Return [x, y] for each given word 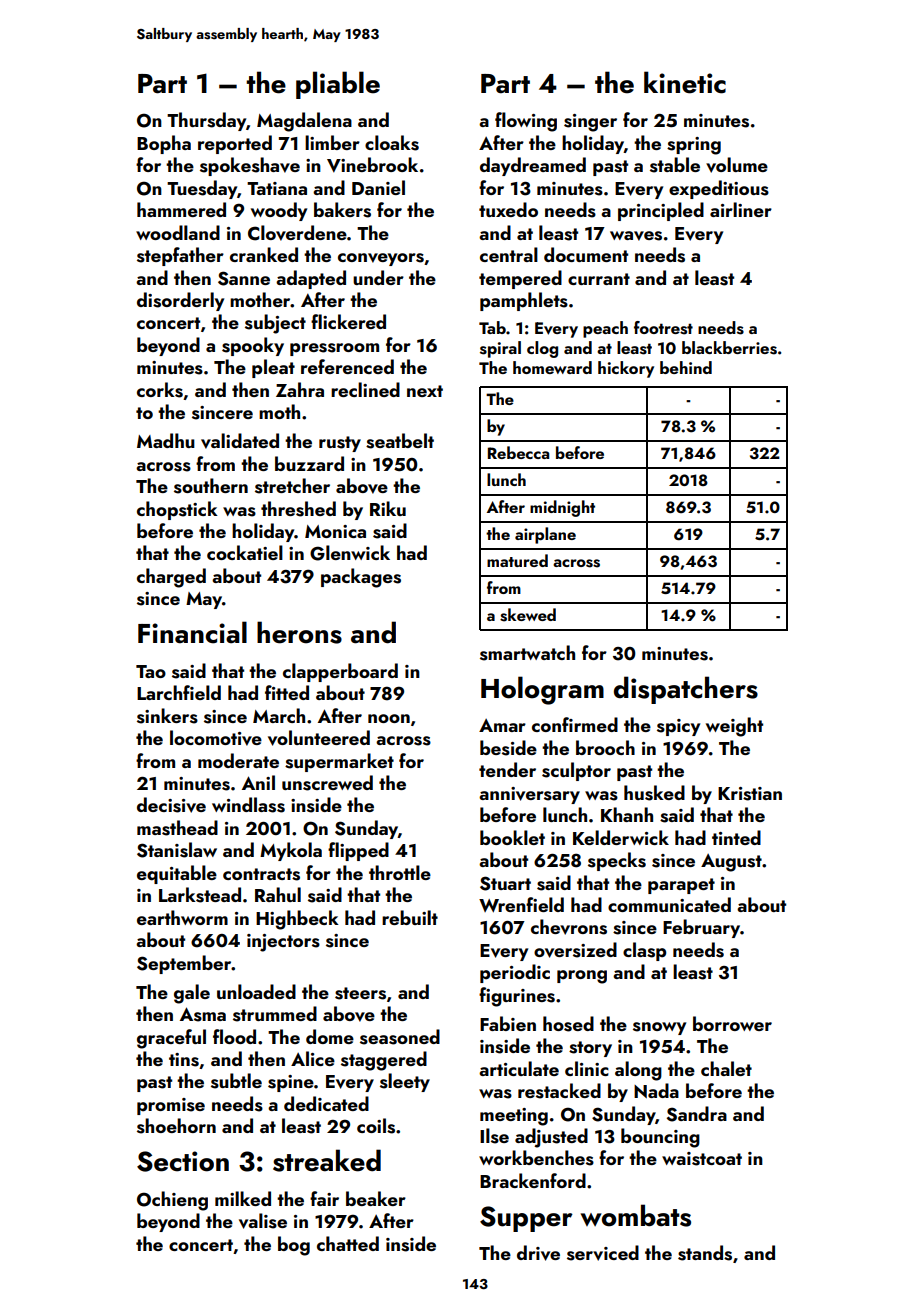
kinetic [685, 82]
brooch [605, 747]
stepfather [180, 256]
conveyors [381, 259]
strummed [275, 1014]
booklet [512, 837]
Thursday [206, 121]
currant [599, 279]
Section [183, 1161]
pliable [338, 85]
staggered [384, 1061]
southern [211, 486]
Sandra [697, 1114]
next [425, 391]
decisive [171, 805]
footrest [663, 328]
